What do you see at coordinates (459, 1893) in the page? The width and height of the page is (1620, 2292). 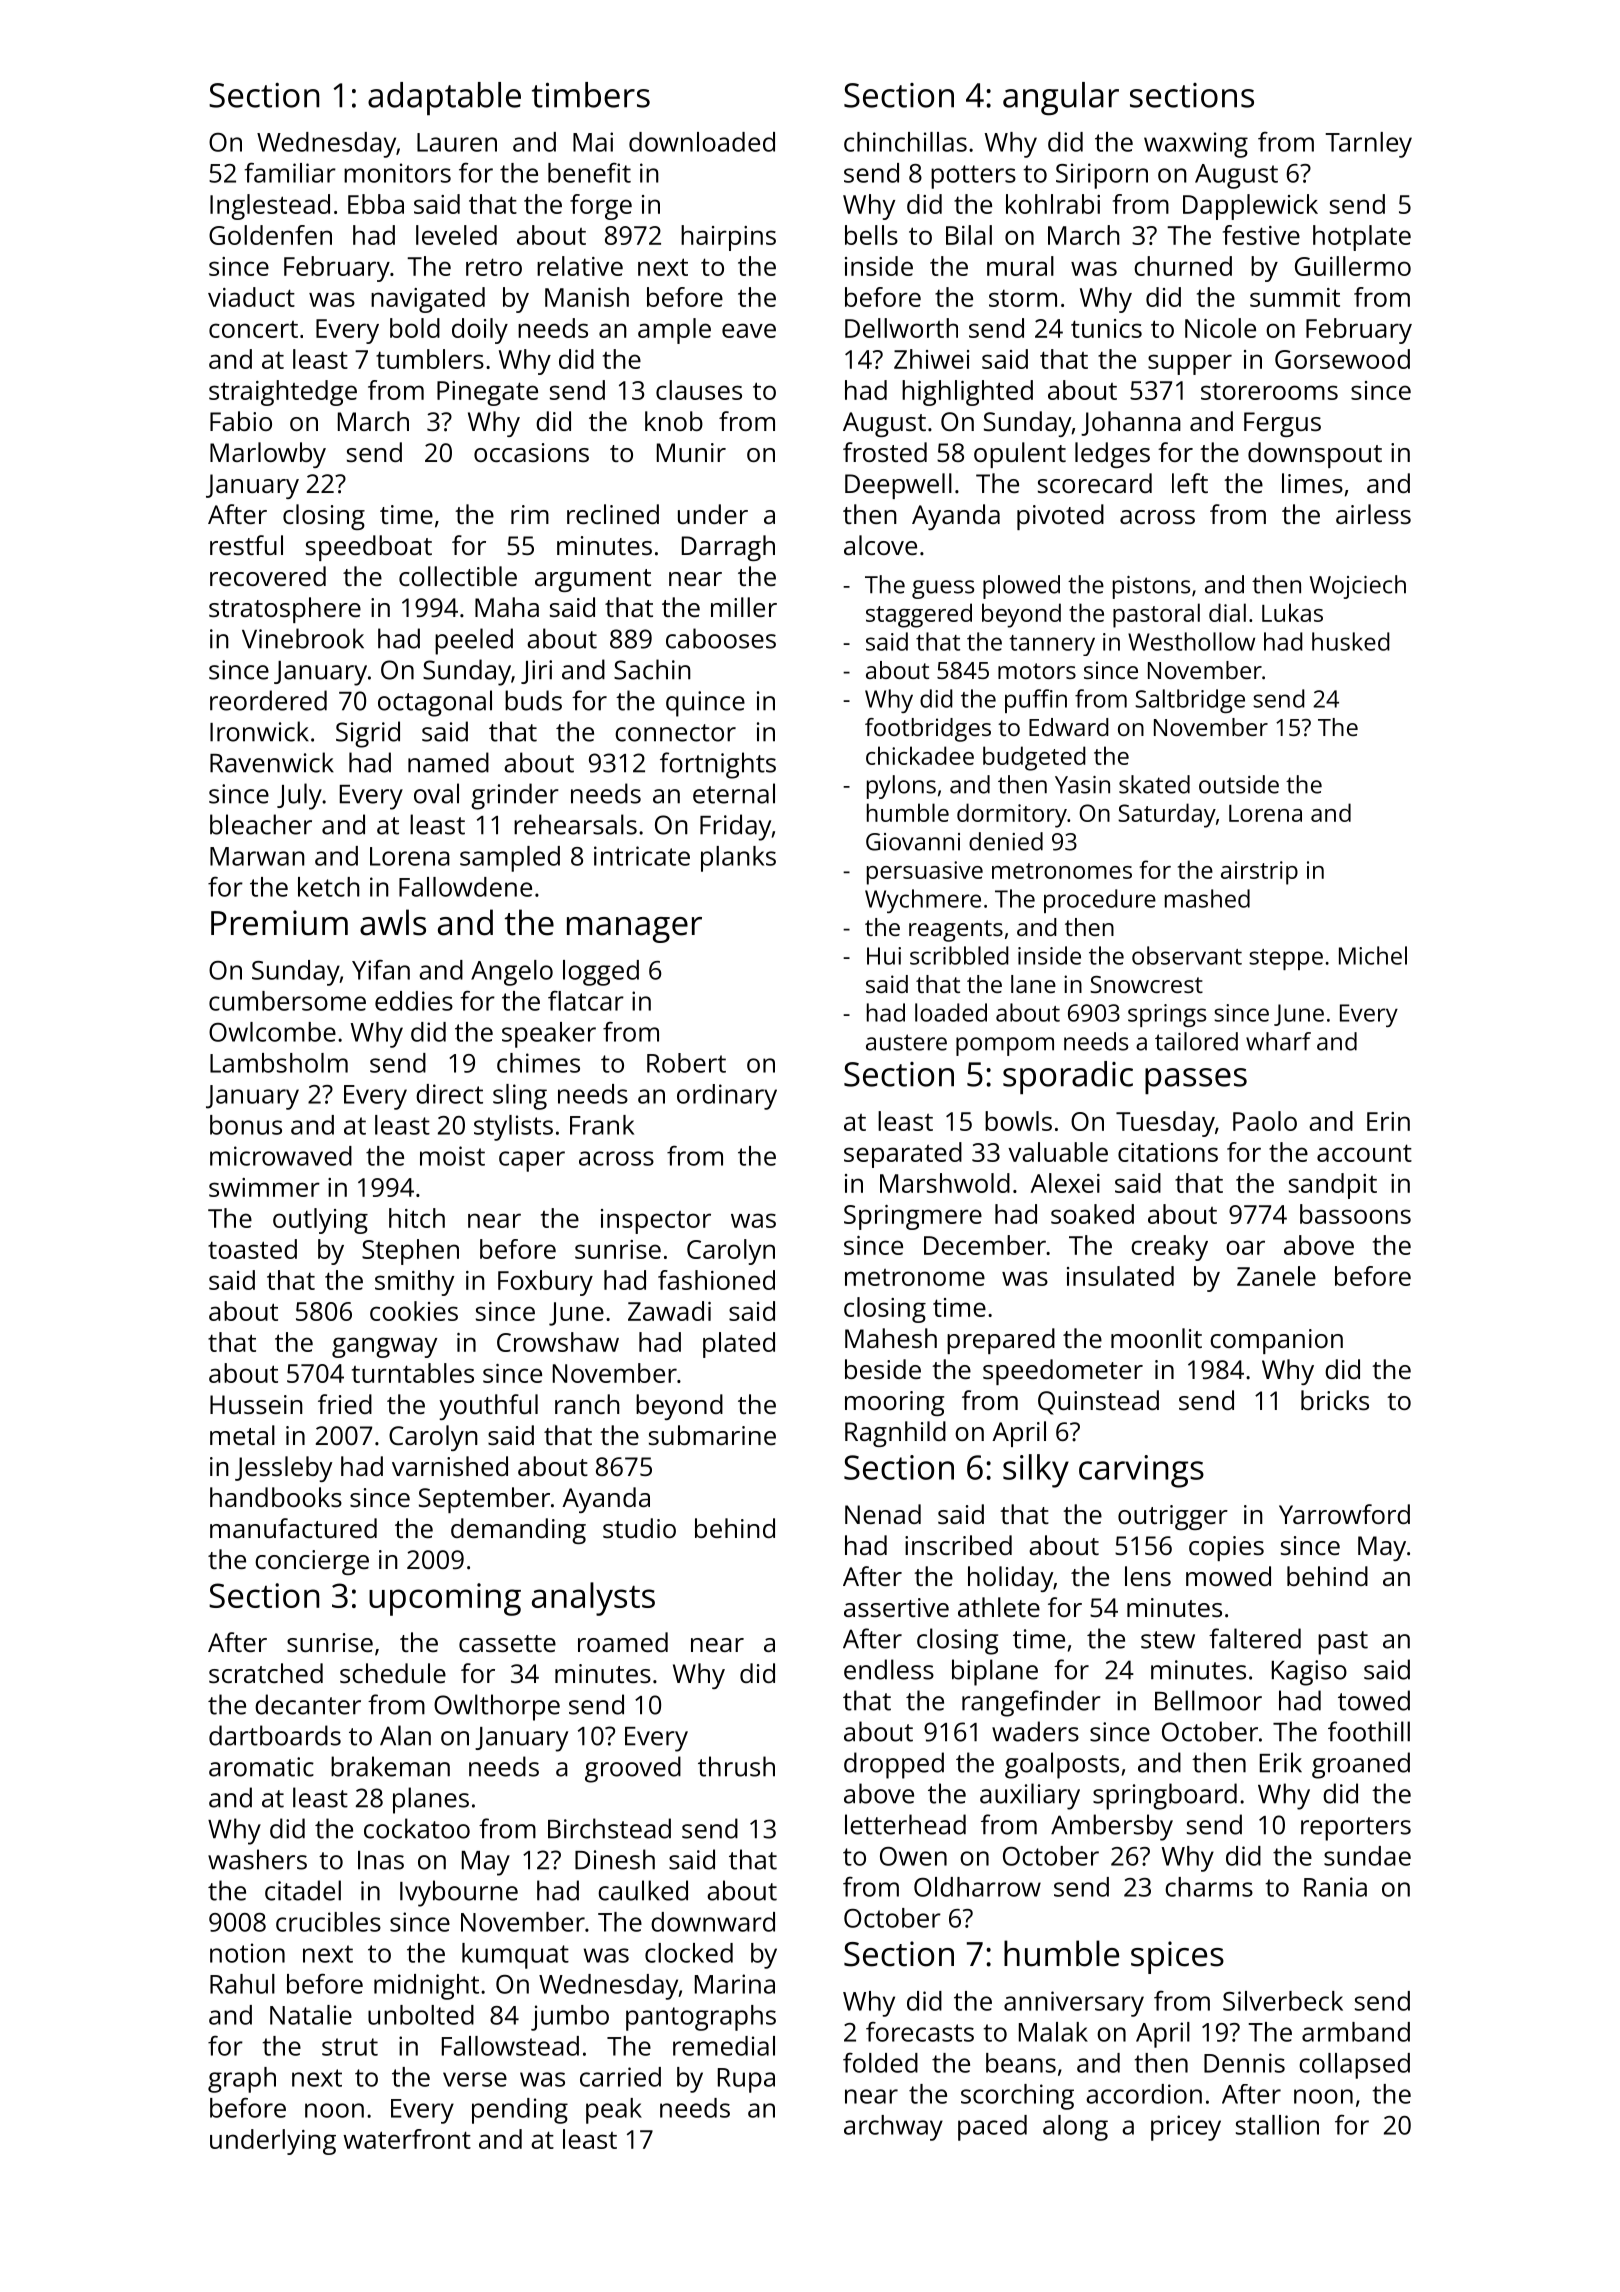 I see `Ivybourne` at bounding box center [459, 1893].
